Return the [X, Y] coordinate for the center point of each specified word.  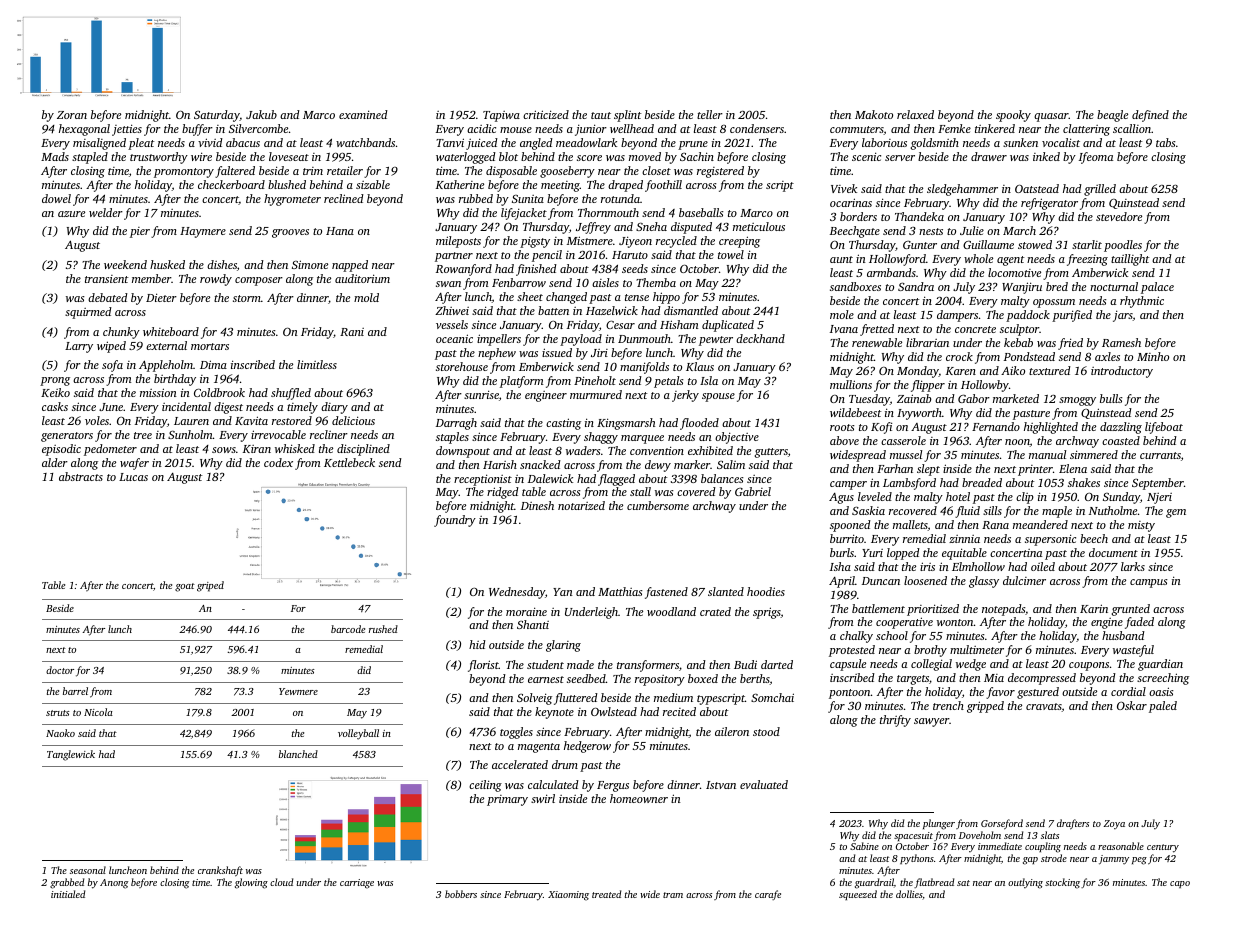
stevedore [1119, 216]
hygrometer [292, 200]
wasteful [1133, 651]
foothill [663, 186]
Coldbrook [219, 392]
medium [673, 697]
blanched [298, 754]
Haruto [630, 255]
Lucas [133, 477]
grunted [1131, 610]
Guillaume [988, 244]
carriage [357, 884]
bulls [1111, 398]
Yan [563, 592]
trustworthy [159, 158]
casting [563, 424]
